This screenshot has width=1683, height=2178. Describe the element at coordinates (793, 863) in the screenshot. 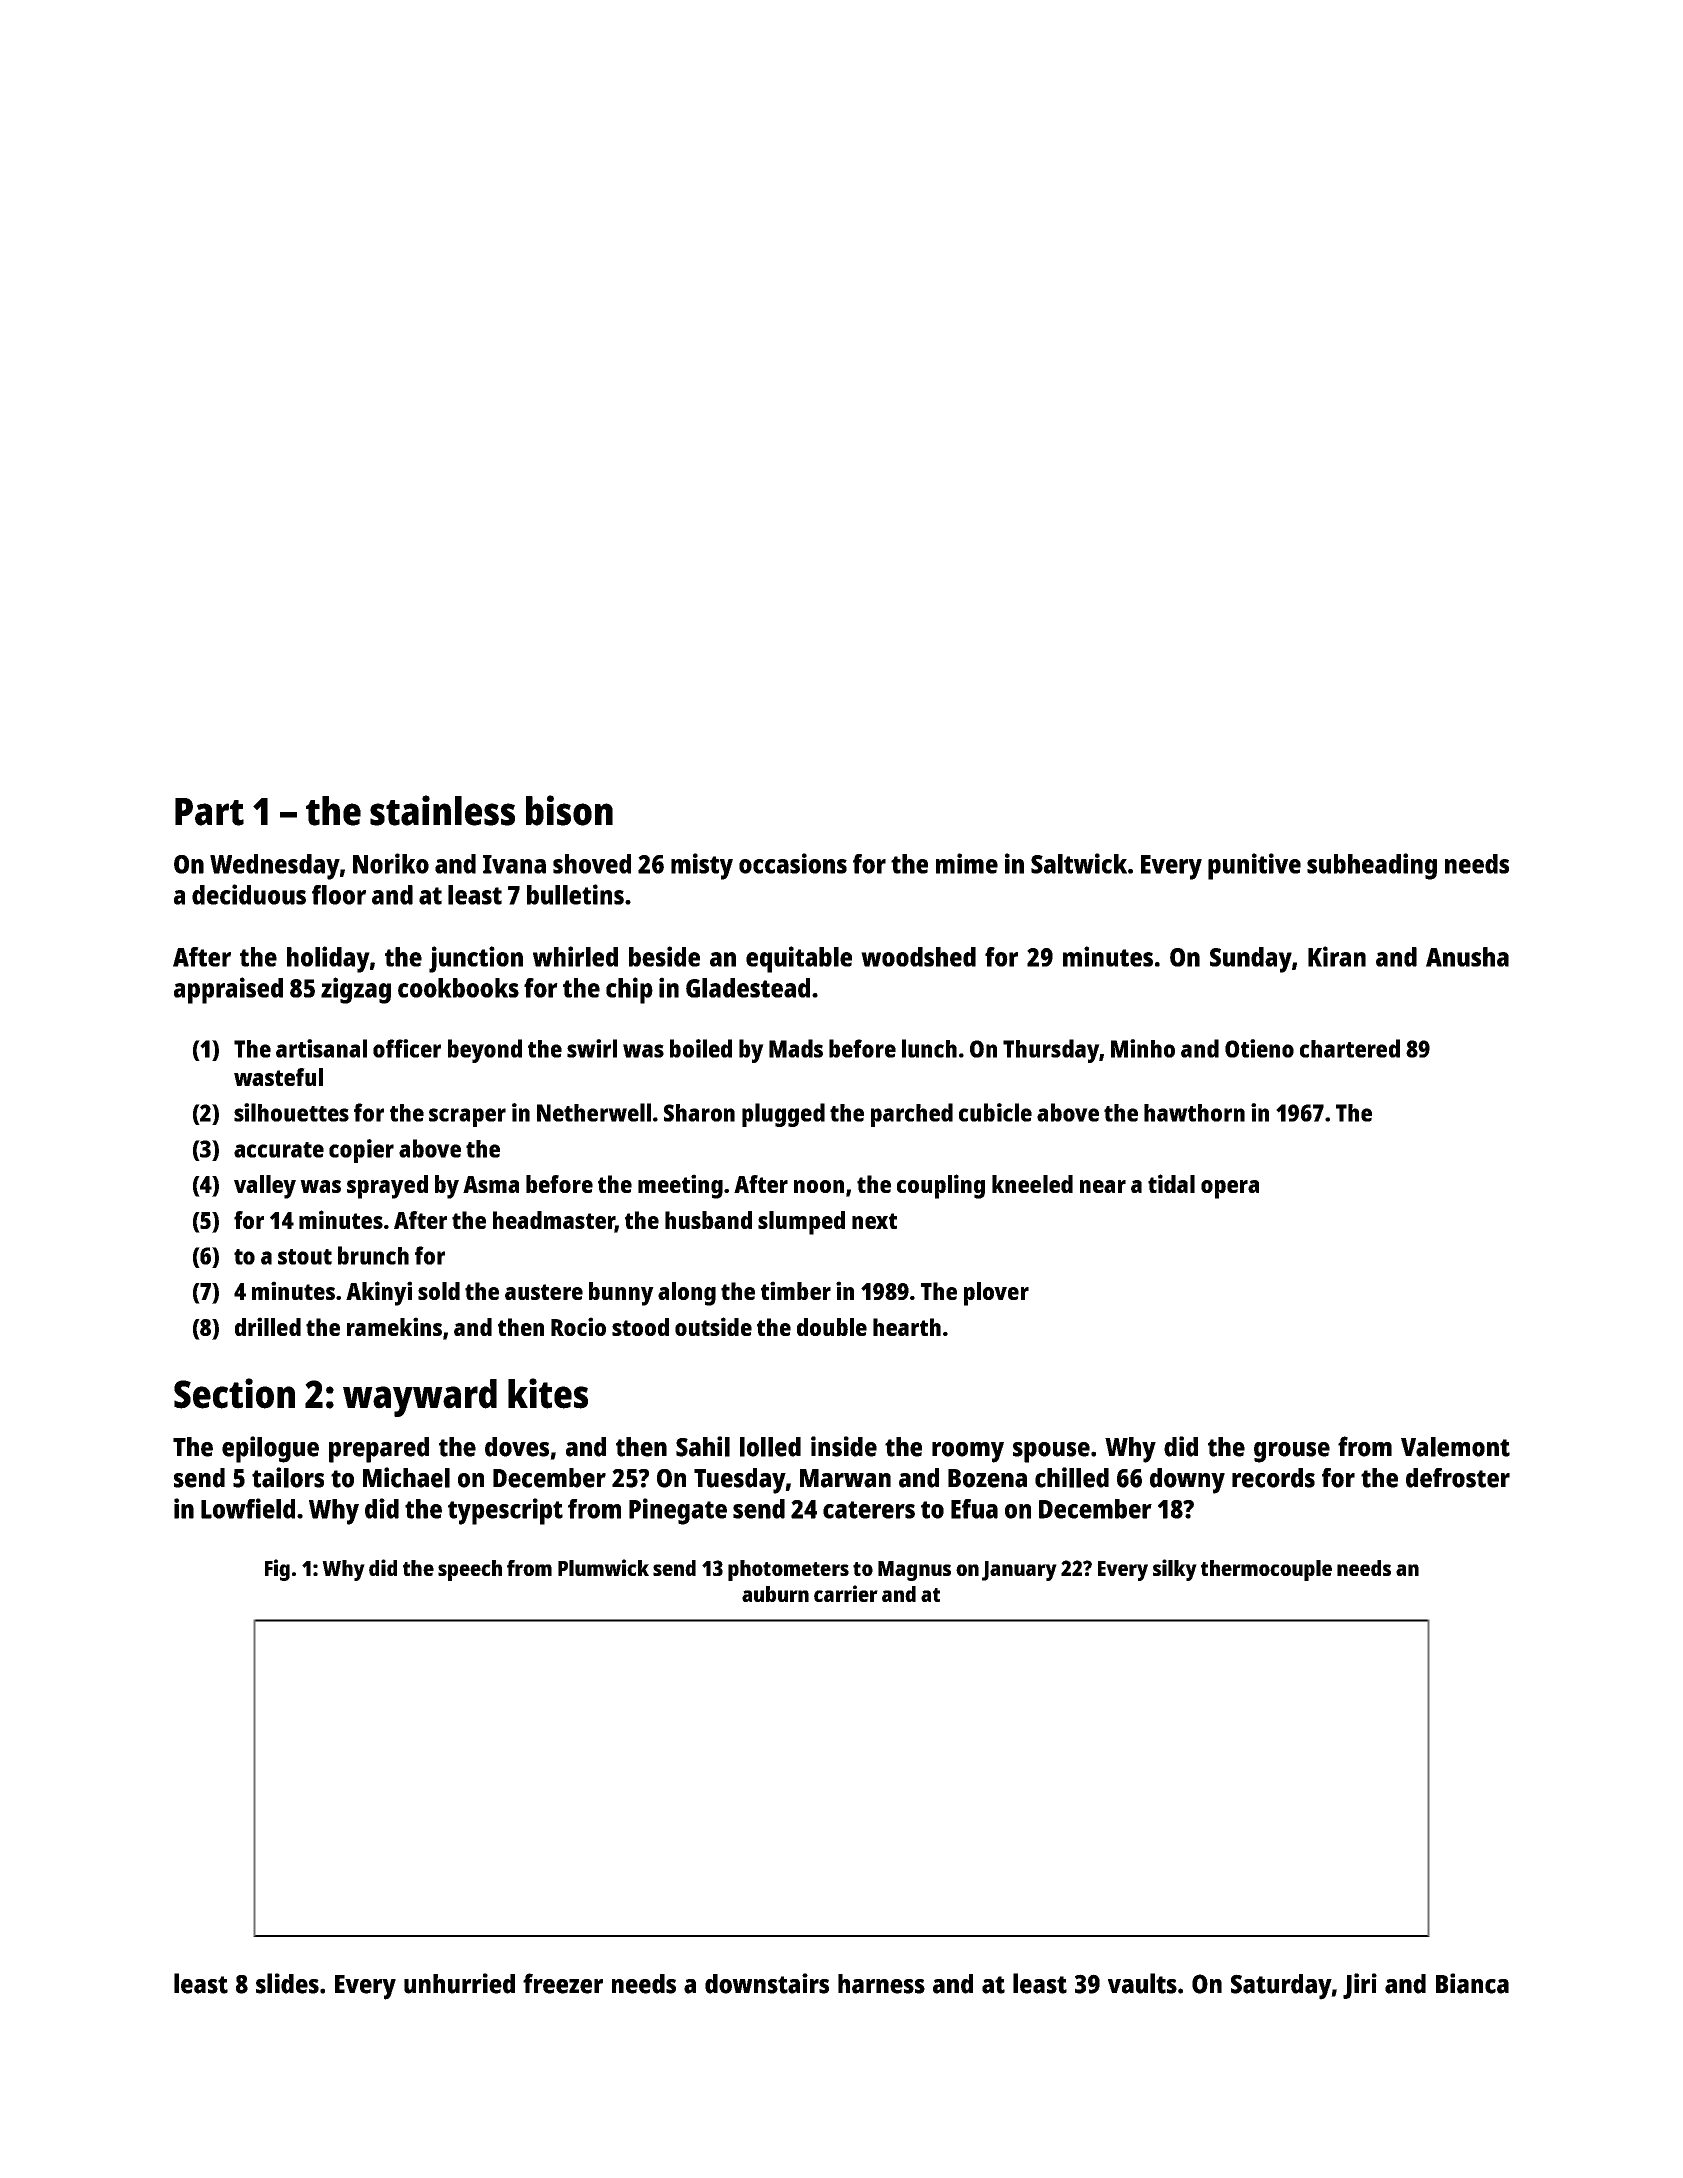

I see `occasions` at that location.
